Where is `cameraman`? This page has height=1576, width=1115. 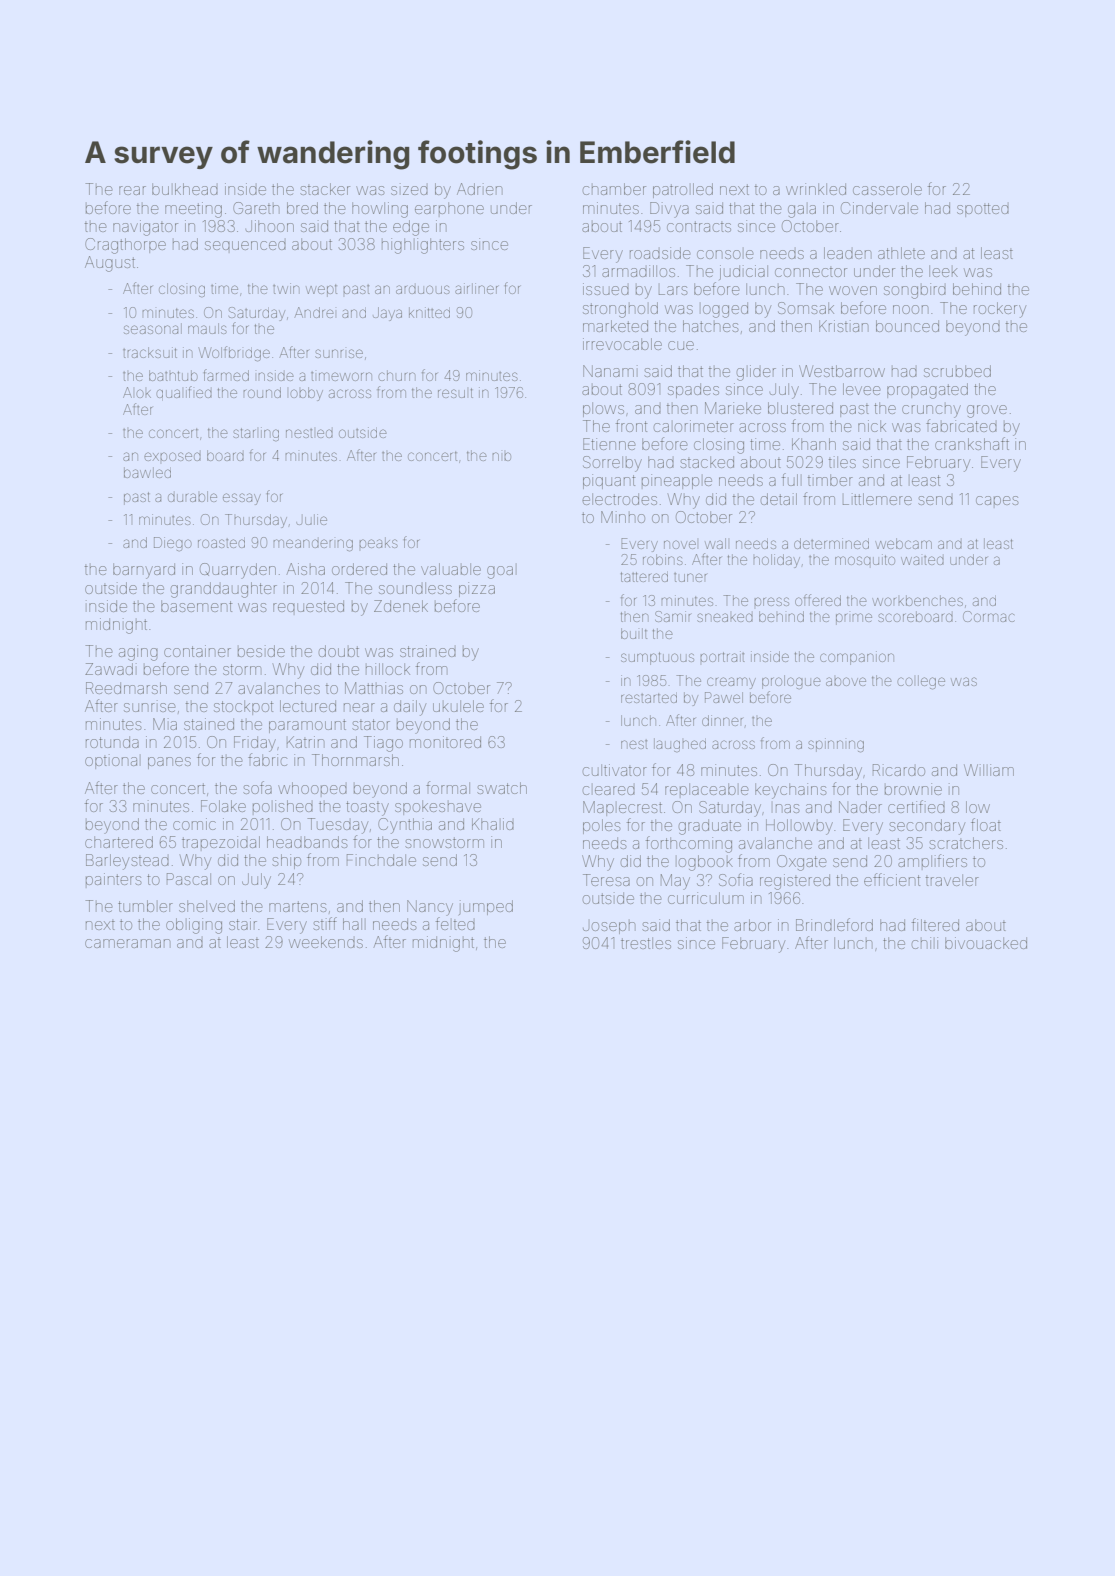 cameraman is located at coordinates (128, 943).
